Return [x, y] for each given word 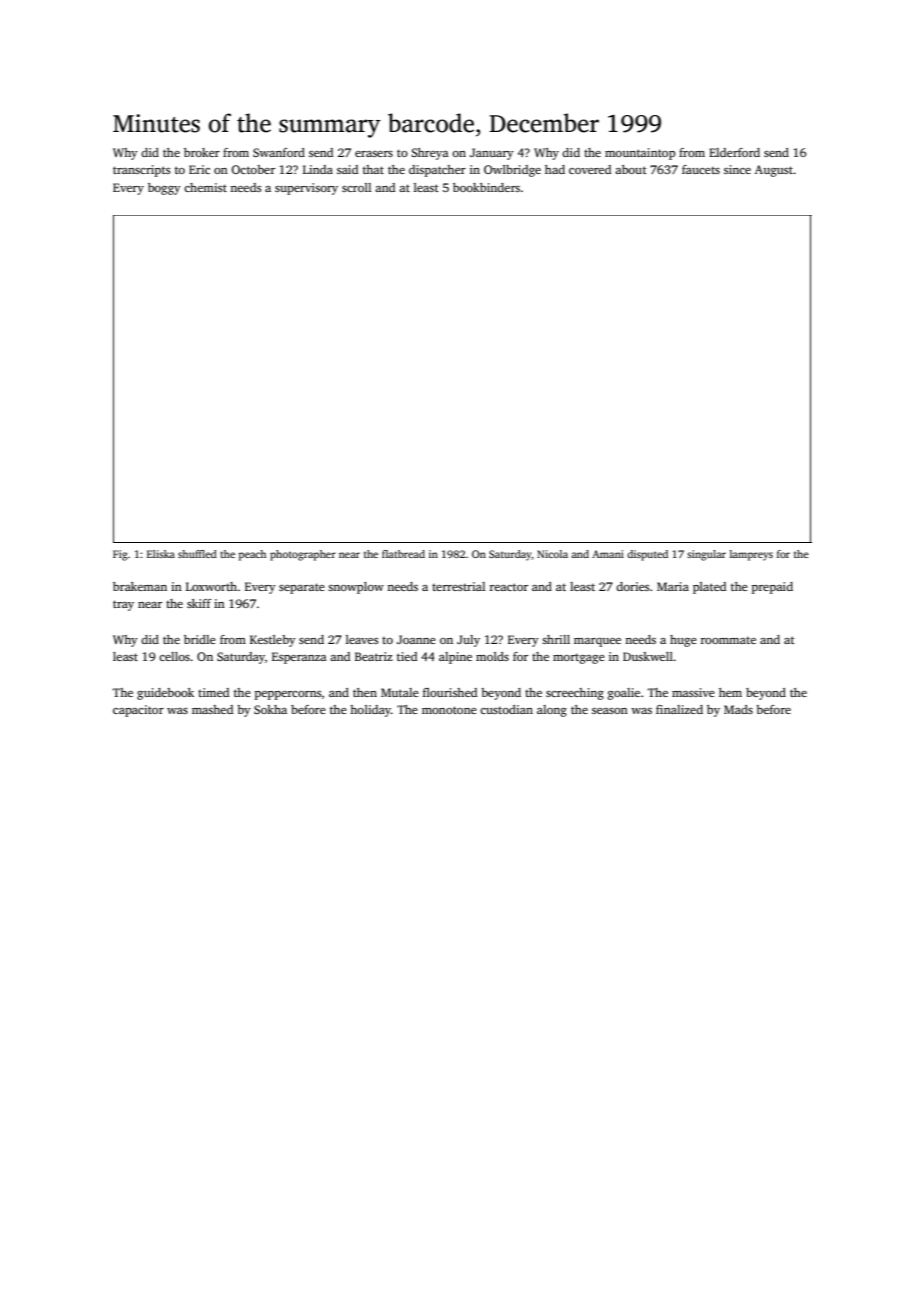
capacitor [138, 711]
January [492, 154]
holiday [370, 711]
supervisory [306, 189]
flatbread [403, 554]
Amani [608, 554]
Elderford [734, 152]
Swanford [279, 152]
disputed [647, 555]
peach [252, 555]
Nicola [552, 554]
